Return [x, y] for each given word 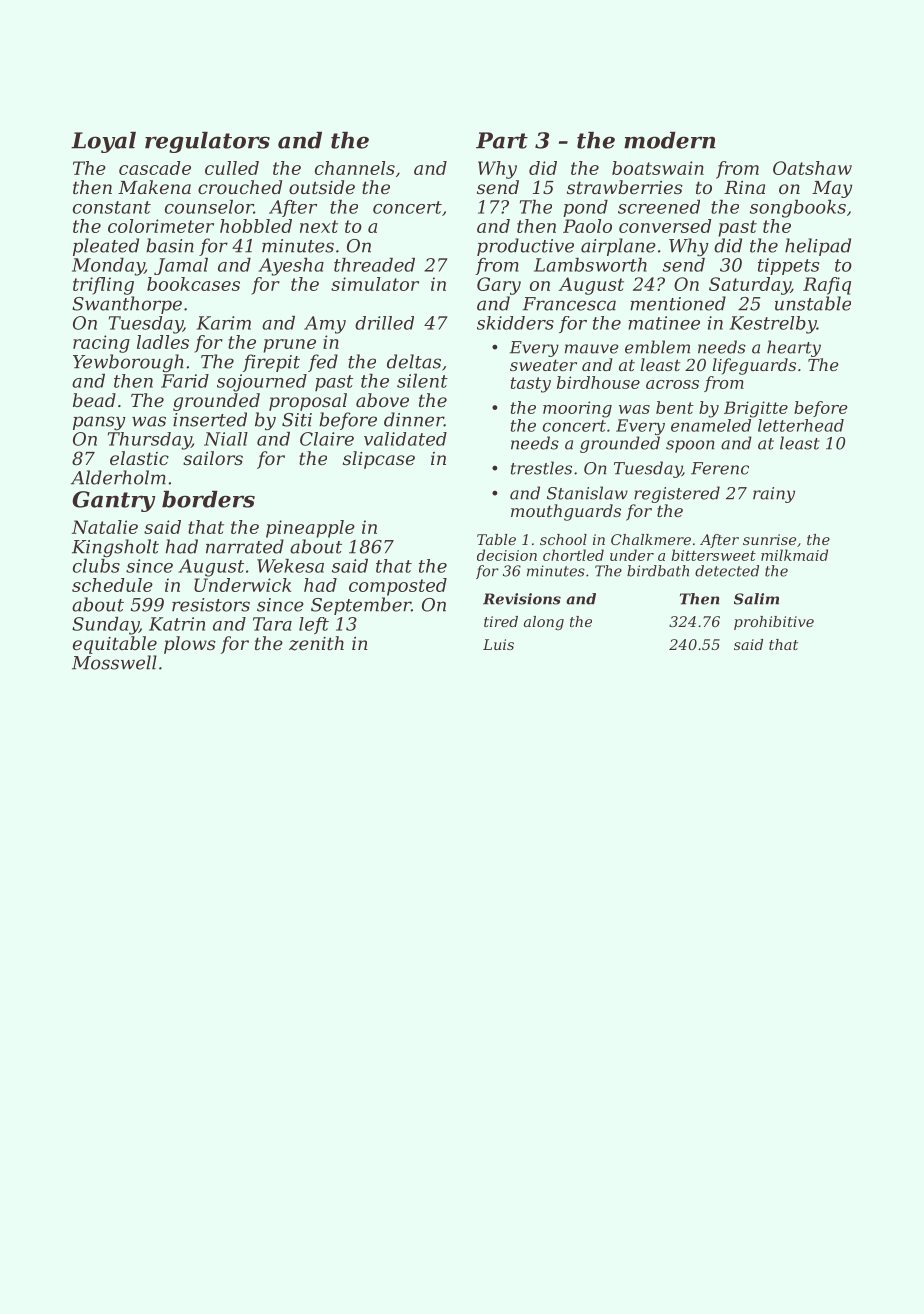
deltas [414, 361]
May [832, 189]
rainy [774, 495]
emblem [657, 347]
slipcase [379, 460]
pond [585, 208]
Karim [224, 323]
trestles [541, 468]
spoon [690, 446]
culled [232, 168]
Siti [297, 420]
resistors [211, 605]
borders [208, 499]
